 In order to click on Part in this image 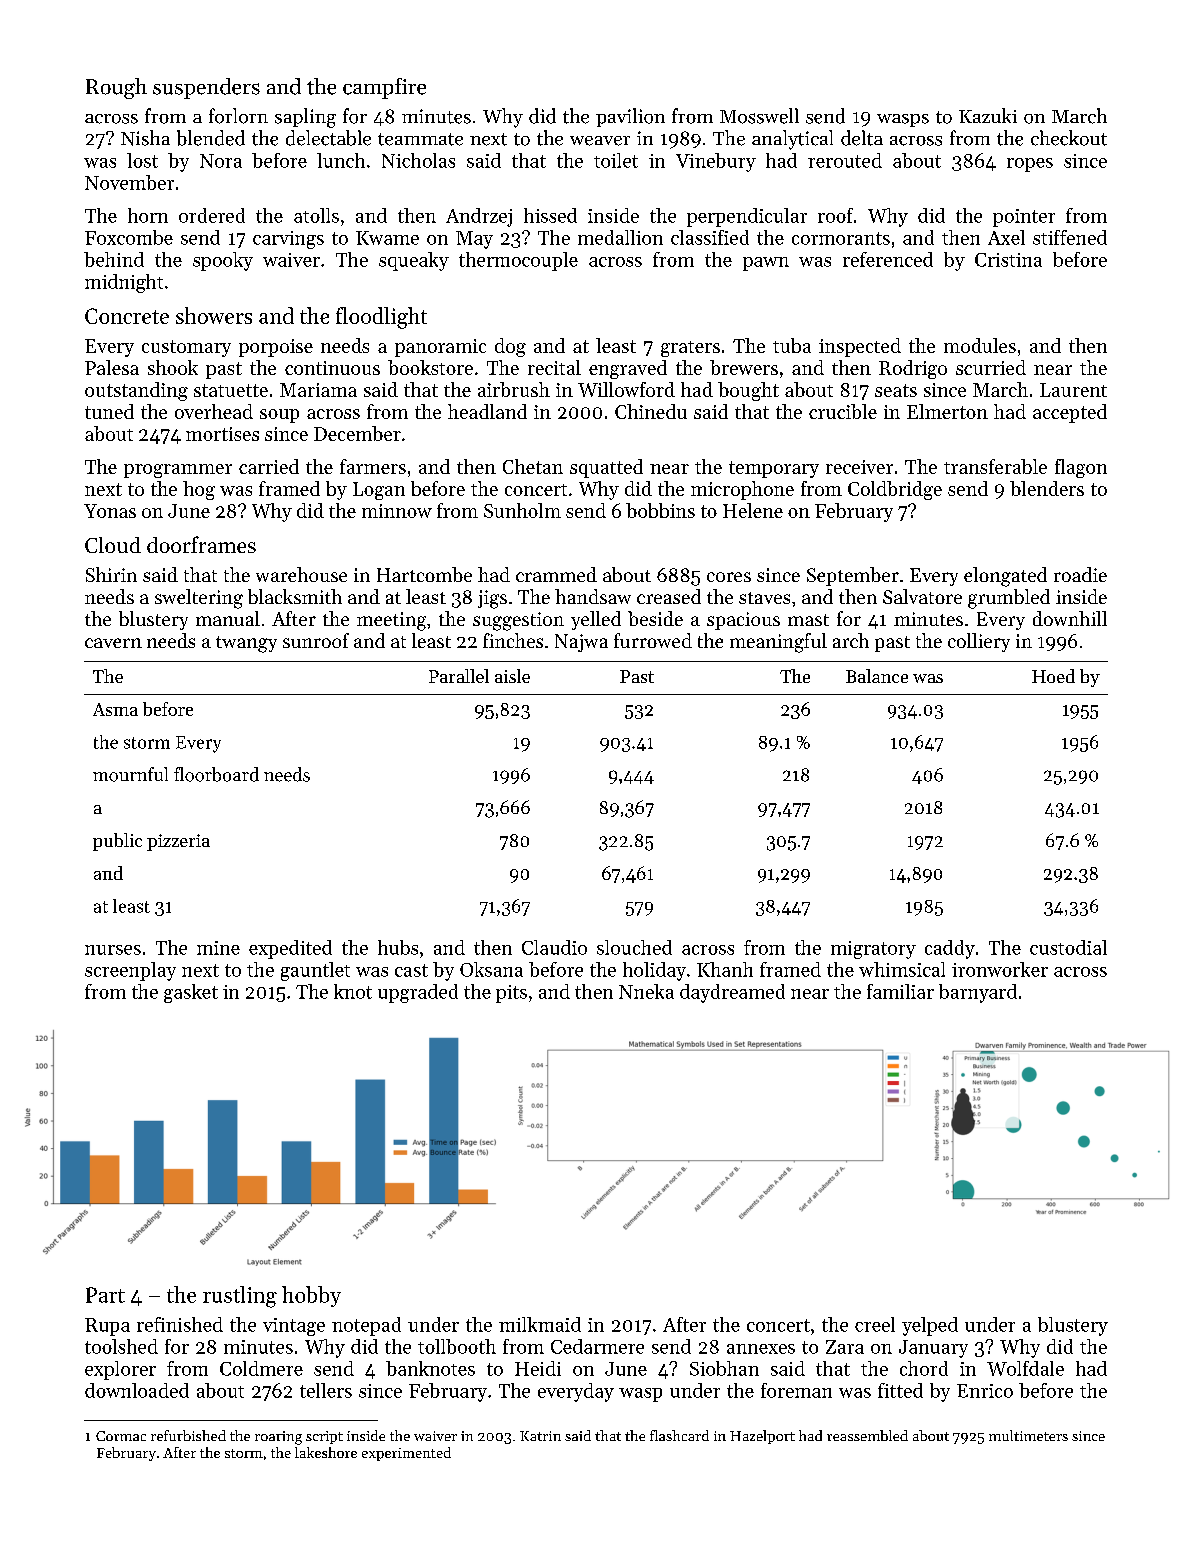, I will do `click(105, 1295)`.
